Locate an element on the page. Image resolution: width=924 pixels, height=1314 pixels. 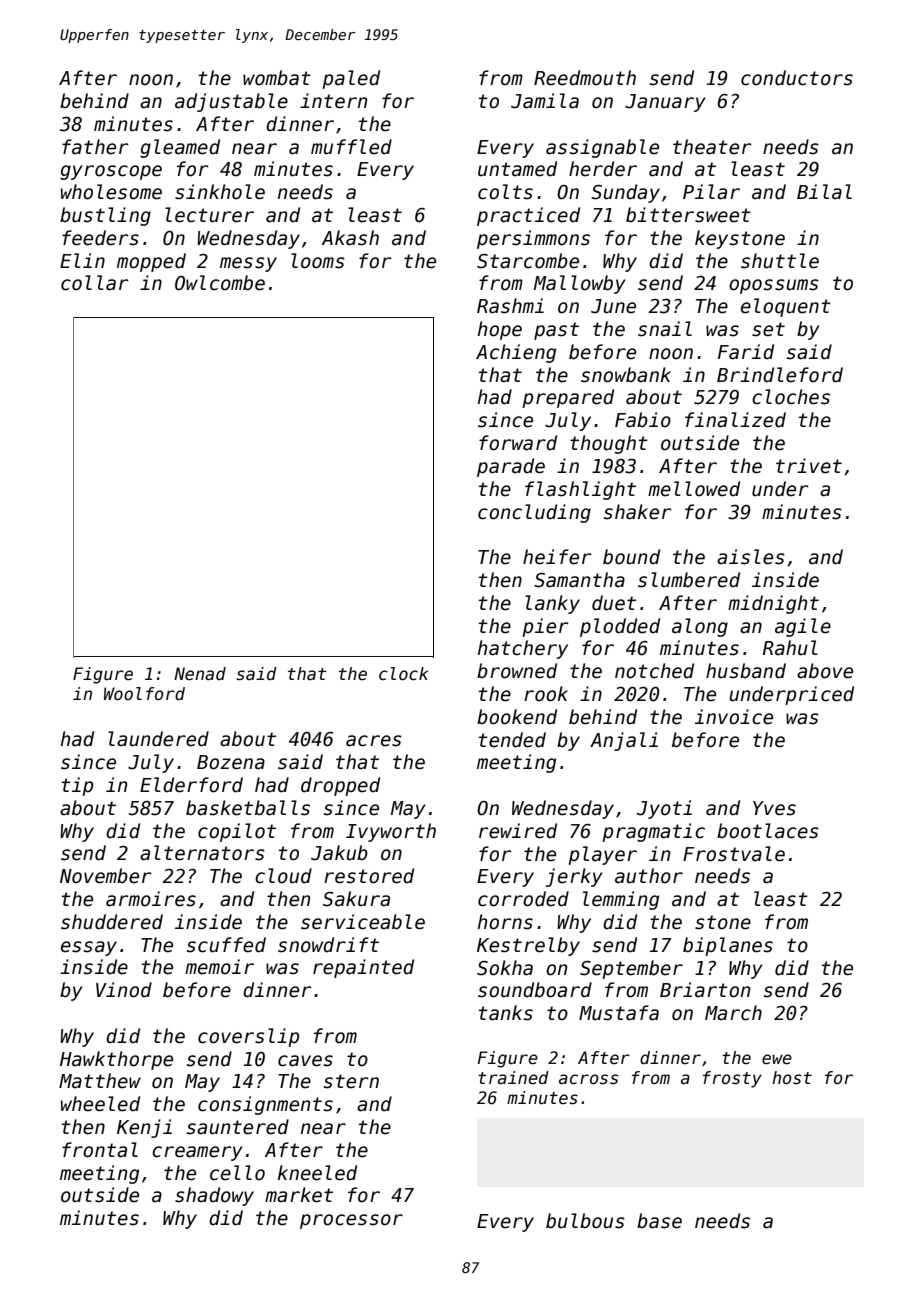
Ivyworth is located at coordinates (391, 832).
